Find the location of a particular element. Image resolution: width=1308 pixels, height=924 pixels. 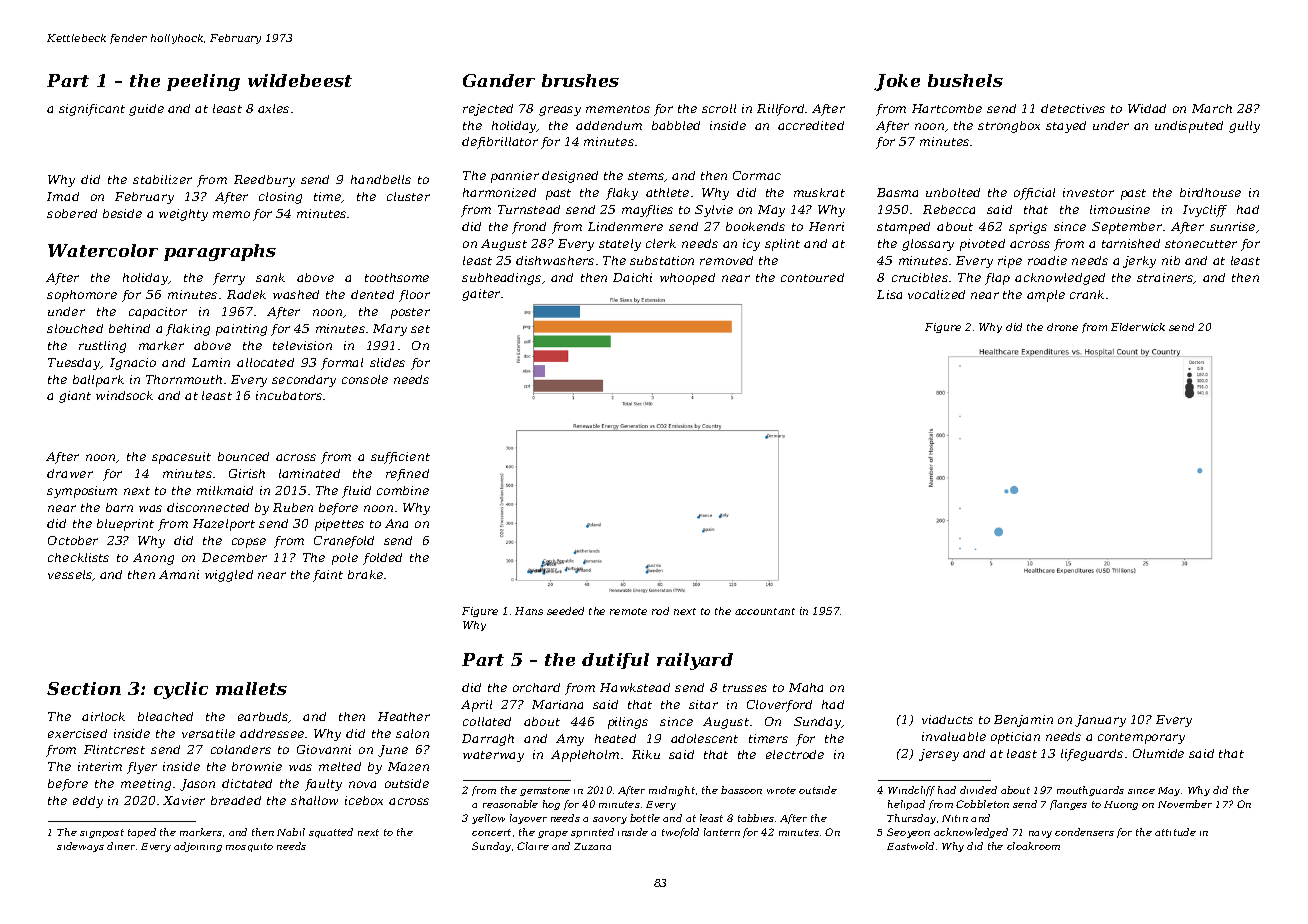

Sylvie is located at coordinates (714, 211).
